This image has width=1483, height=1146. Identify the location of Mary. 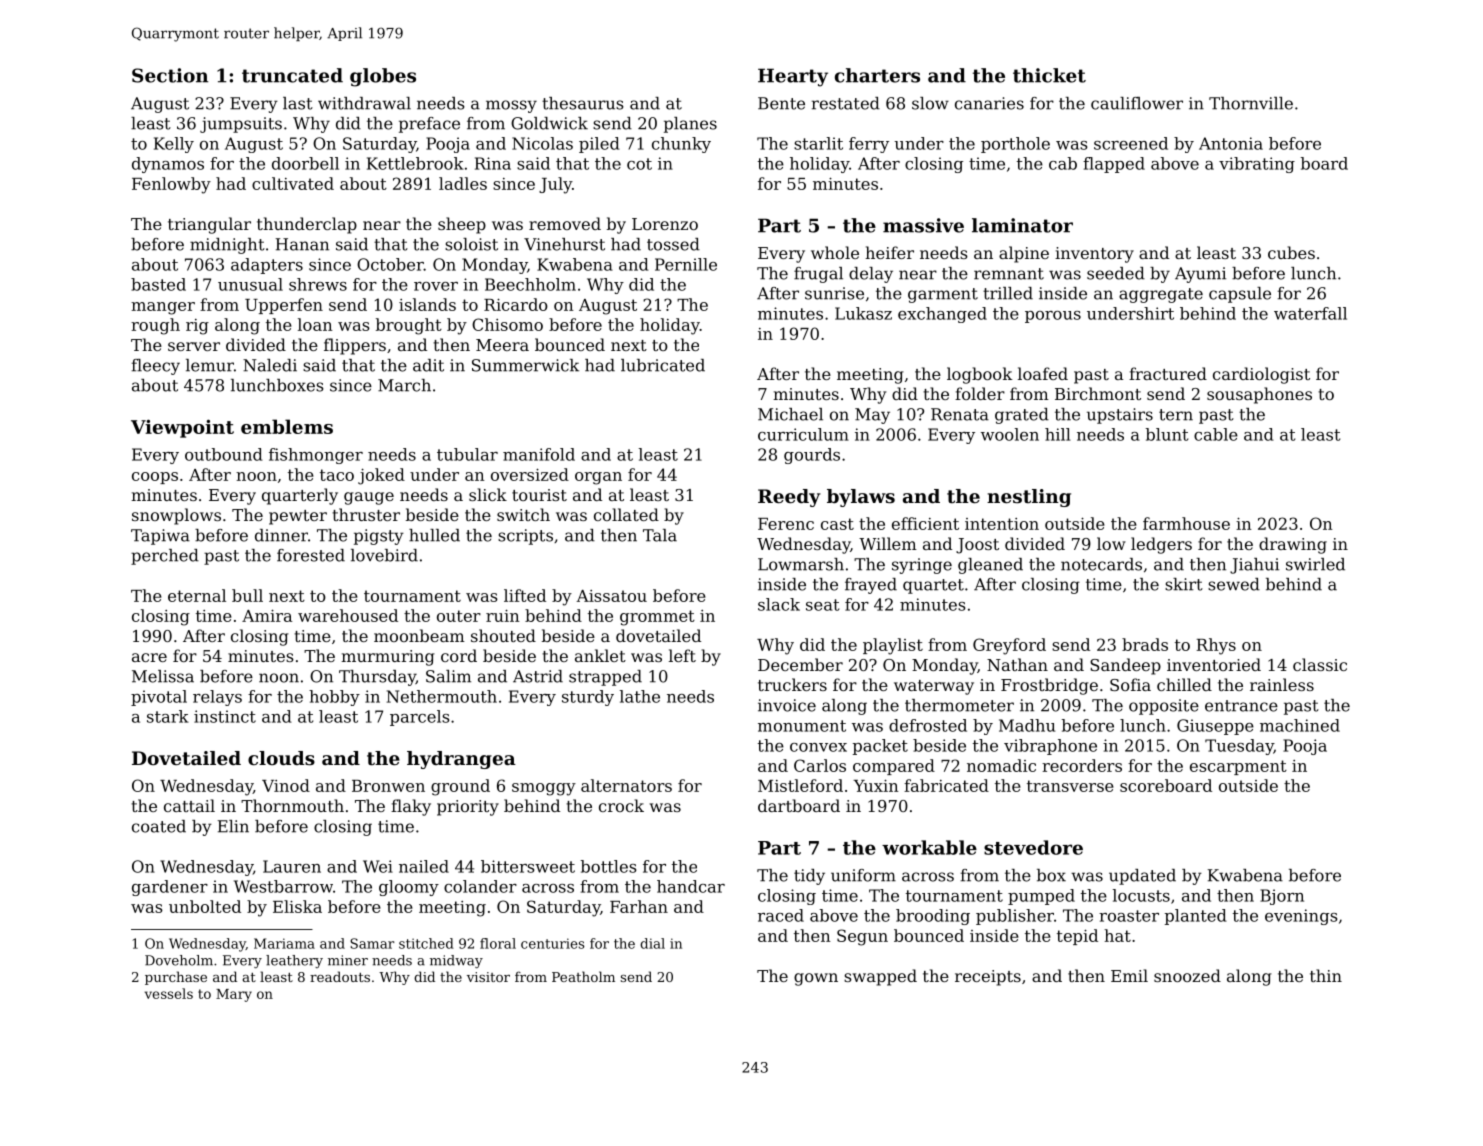
(234, 995).
